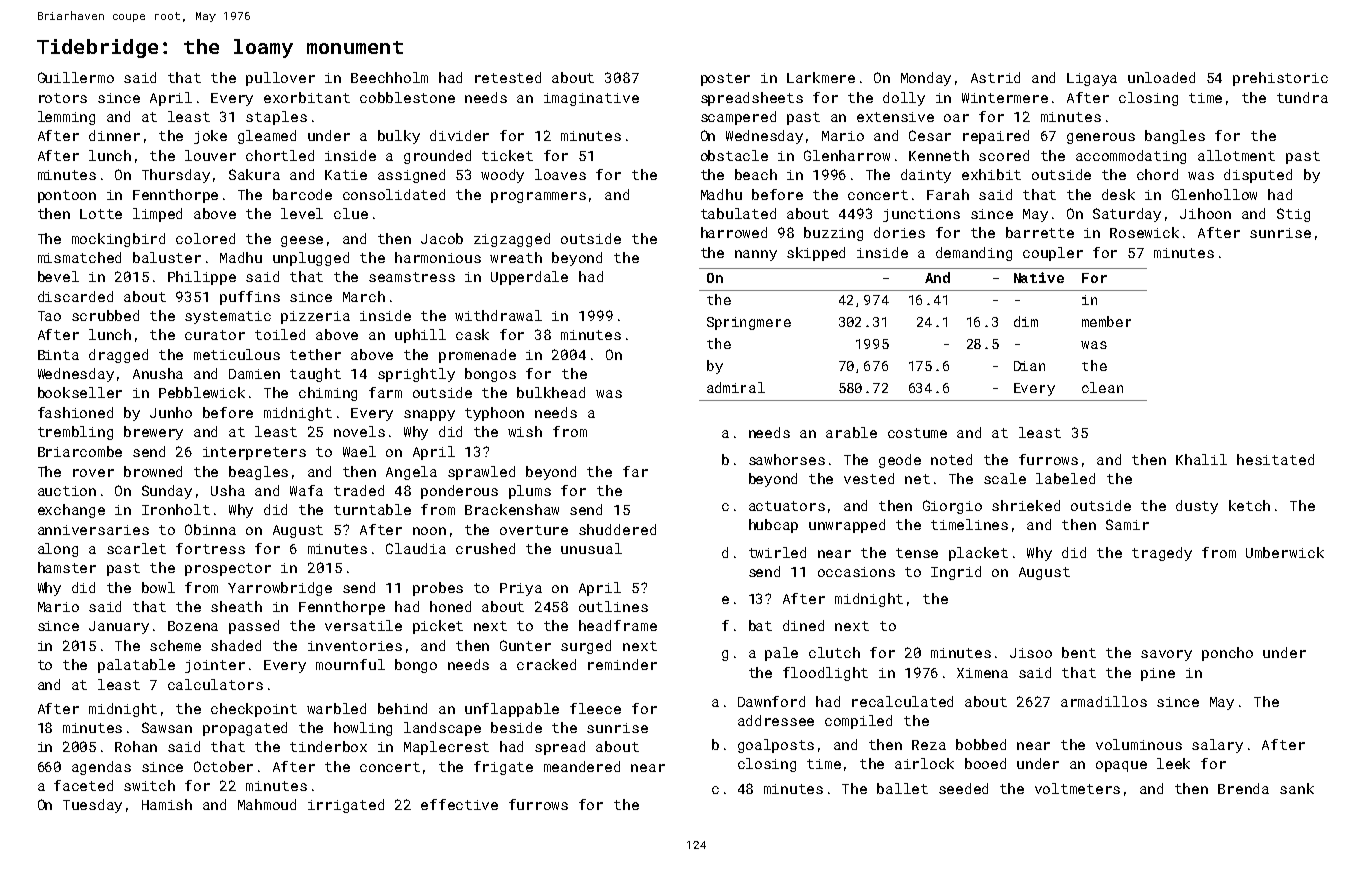 This image has width=1372, height=887. What do you see at coordinates (254, 174) in the image?
I see `Sakura` at bounding box center [254, 174].
